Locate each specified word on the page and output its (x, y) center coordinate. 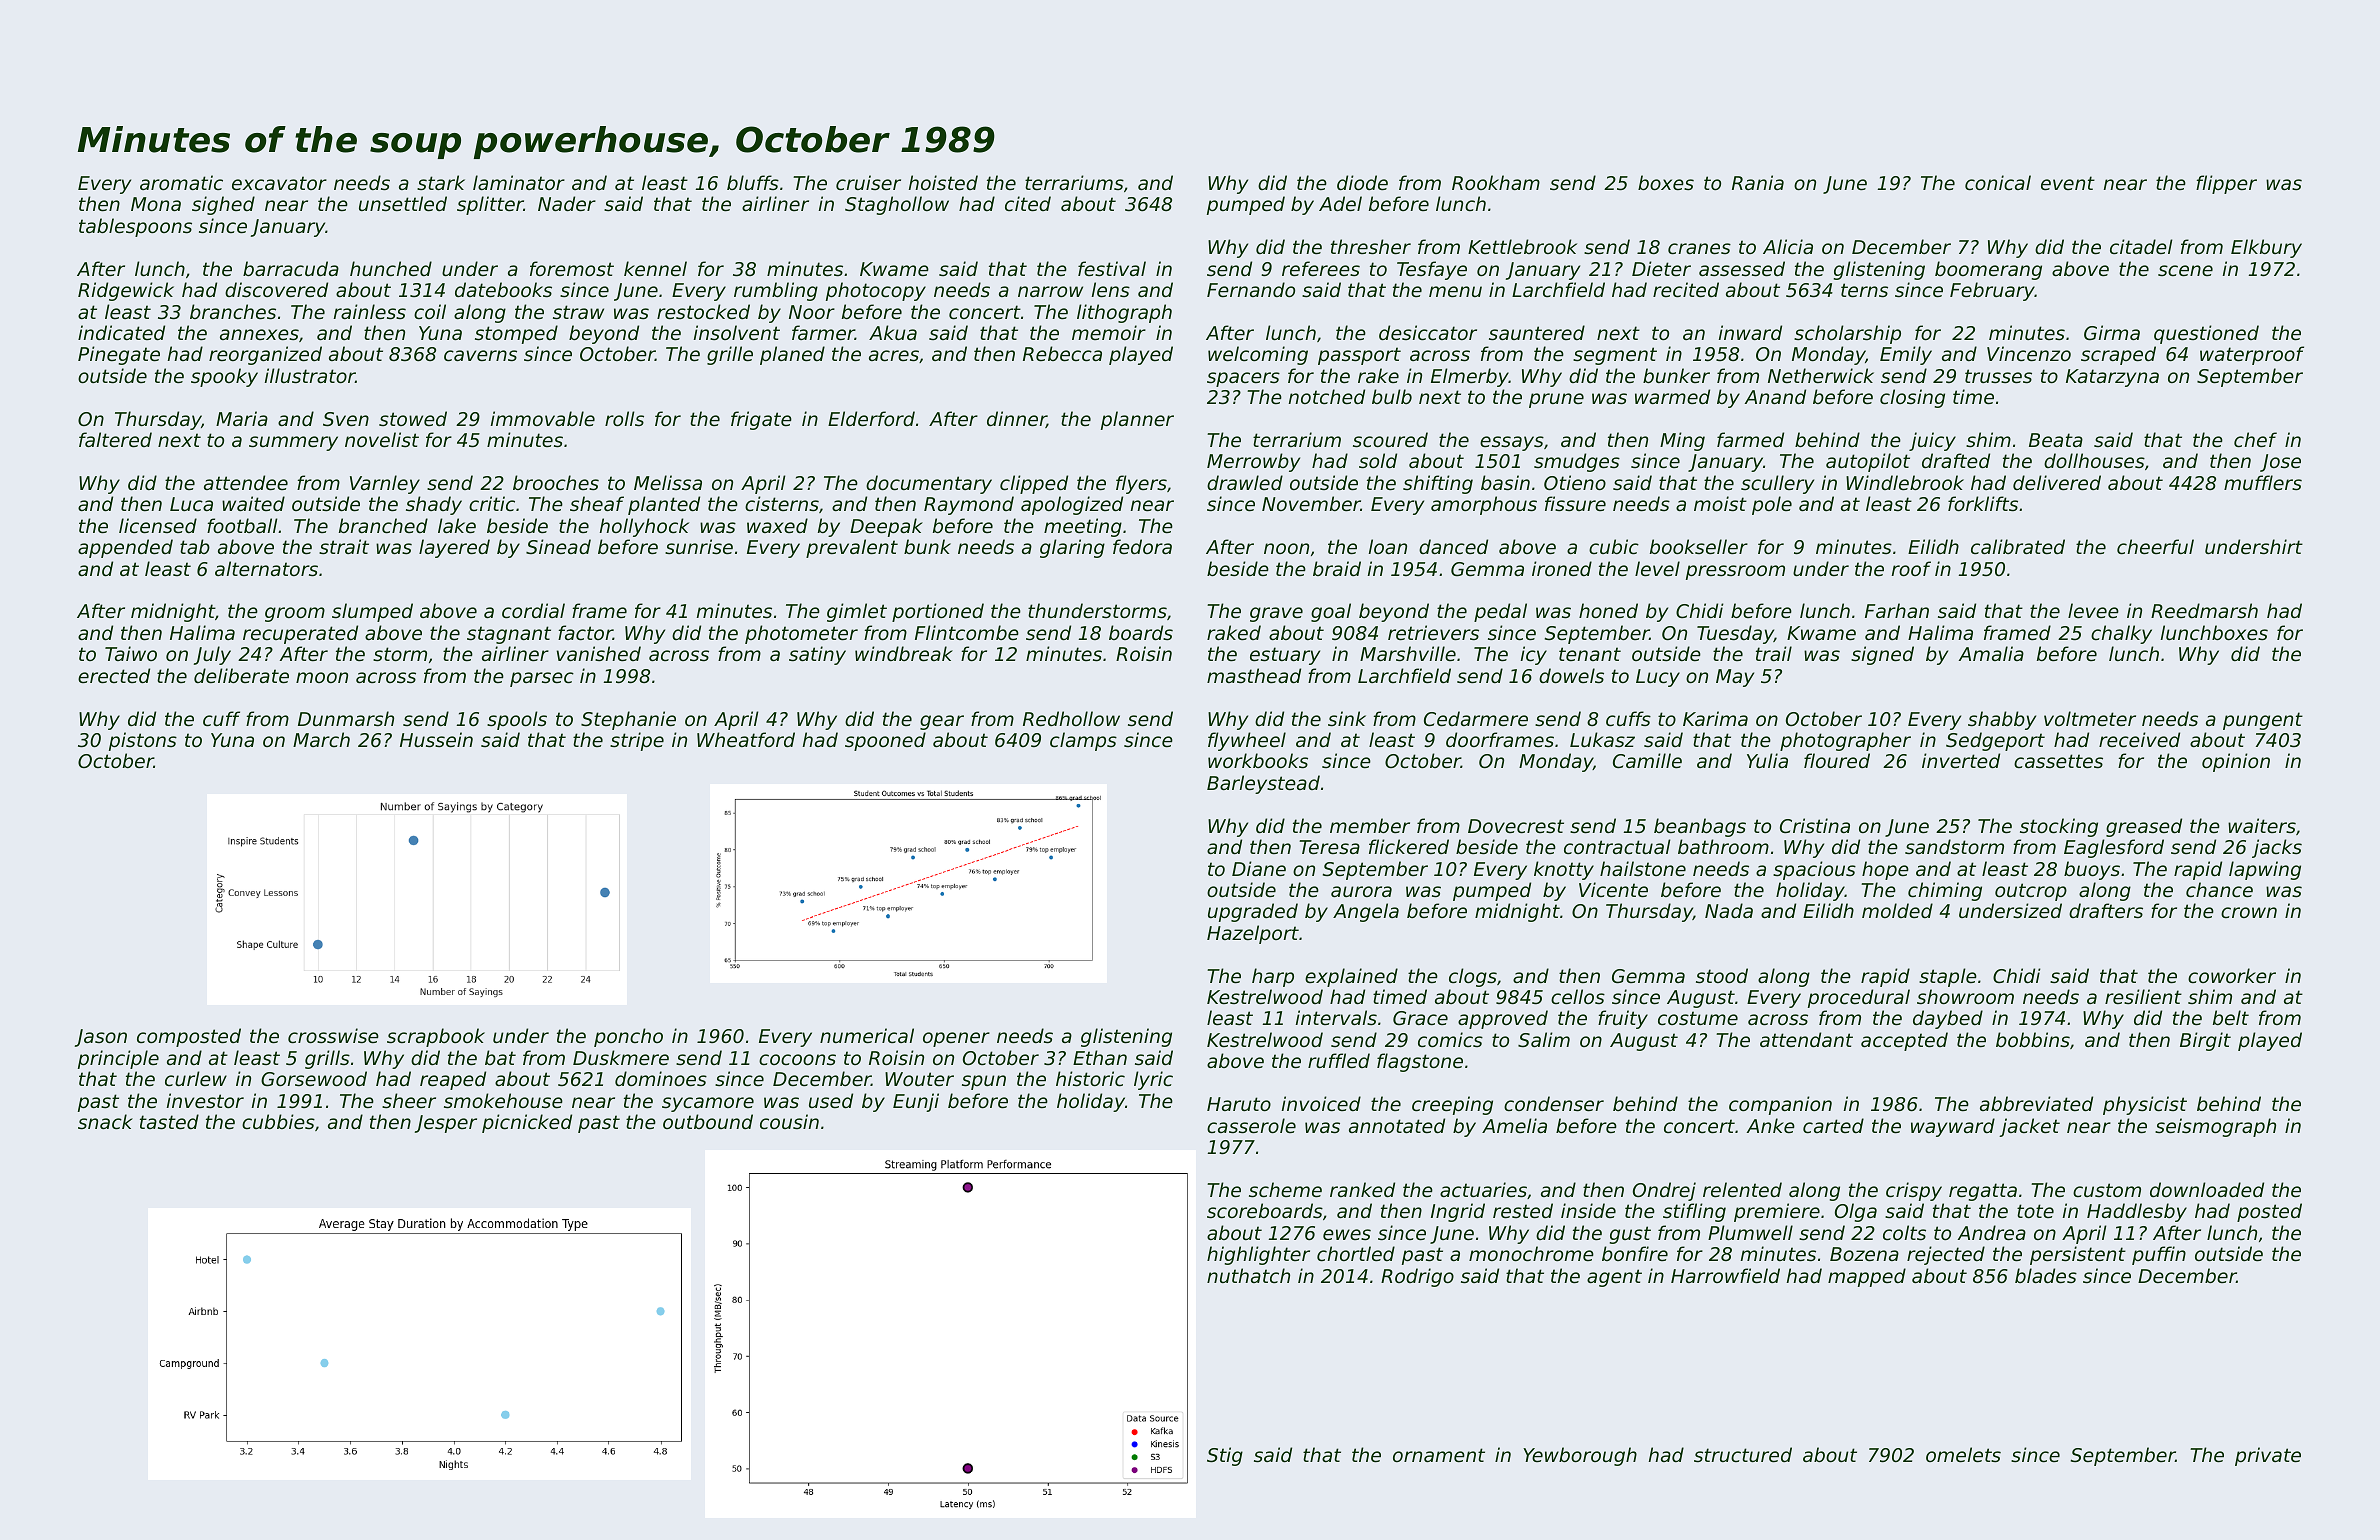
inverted (1961, 760)
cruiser (868, 183)
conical (1998, 183)
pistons (143, 741)
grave (1276, 614)
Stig (1225, 1456)
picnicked (527, 1123)
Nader (567, 204)
